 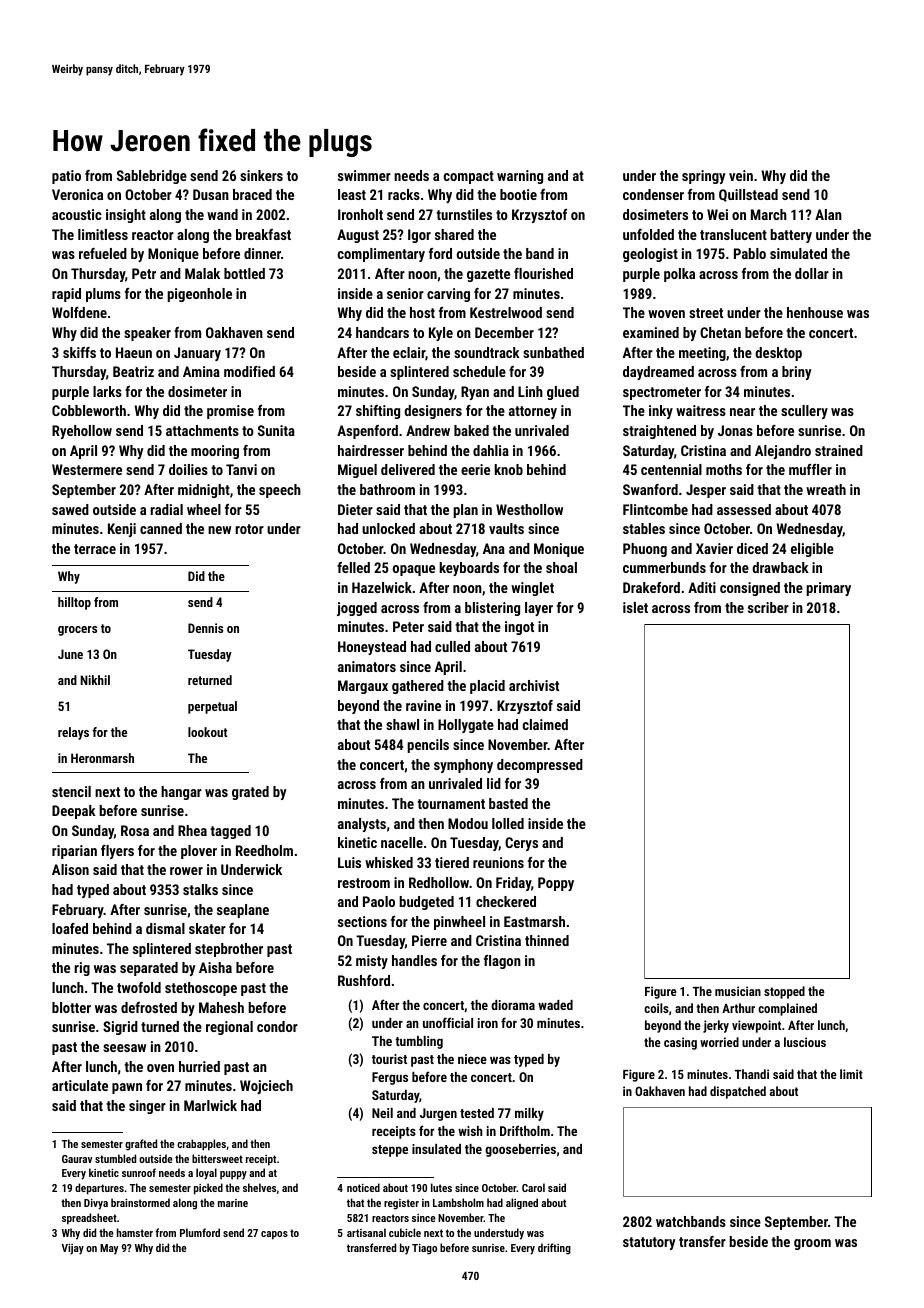 I want to click on scriber, so click(x=768, y=607).
